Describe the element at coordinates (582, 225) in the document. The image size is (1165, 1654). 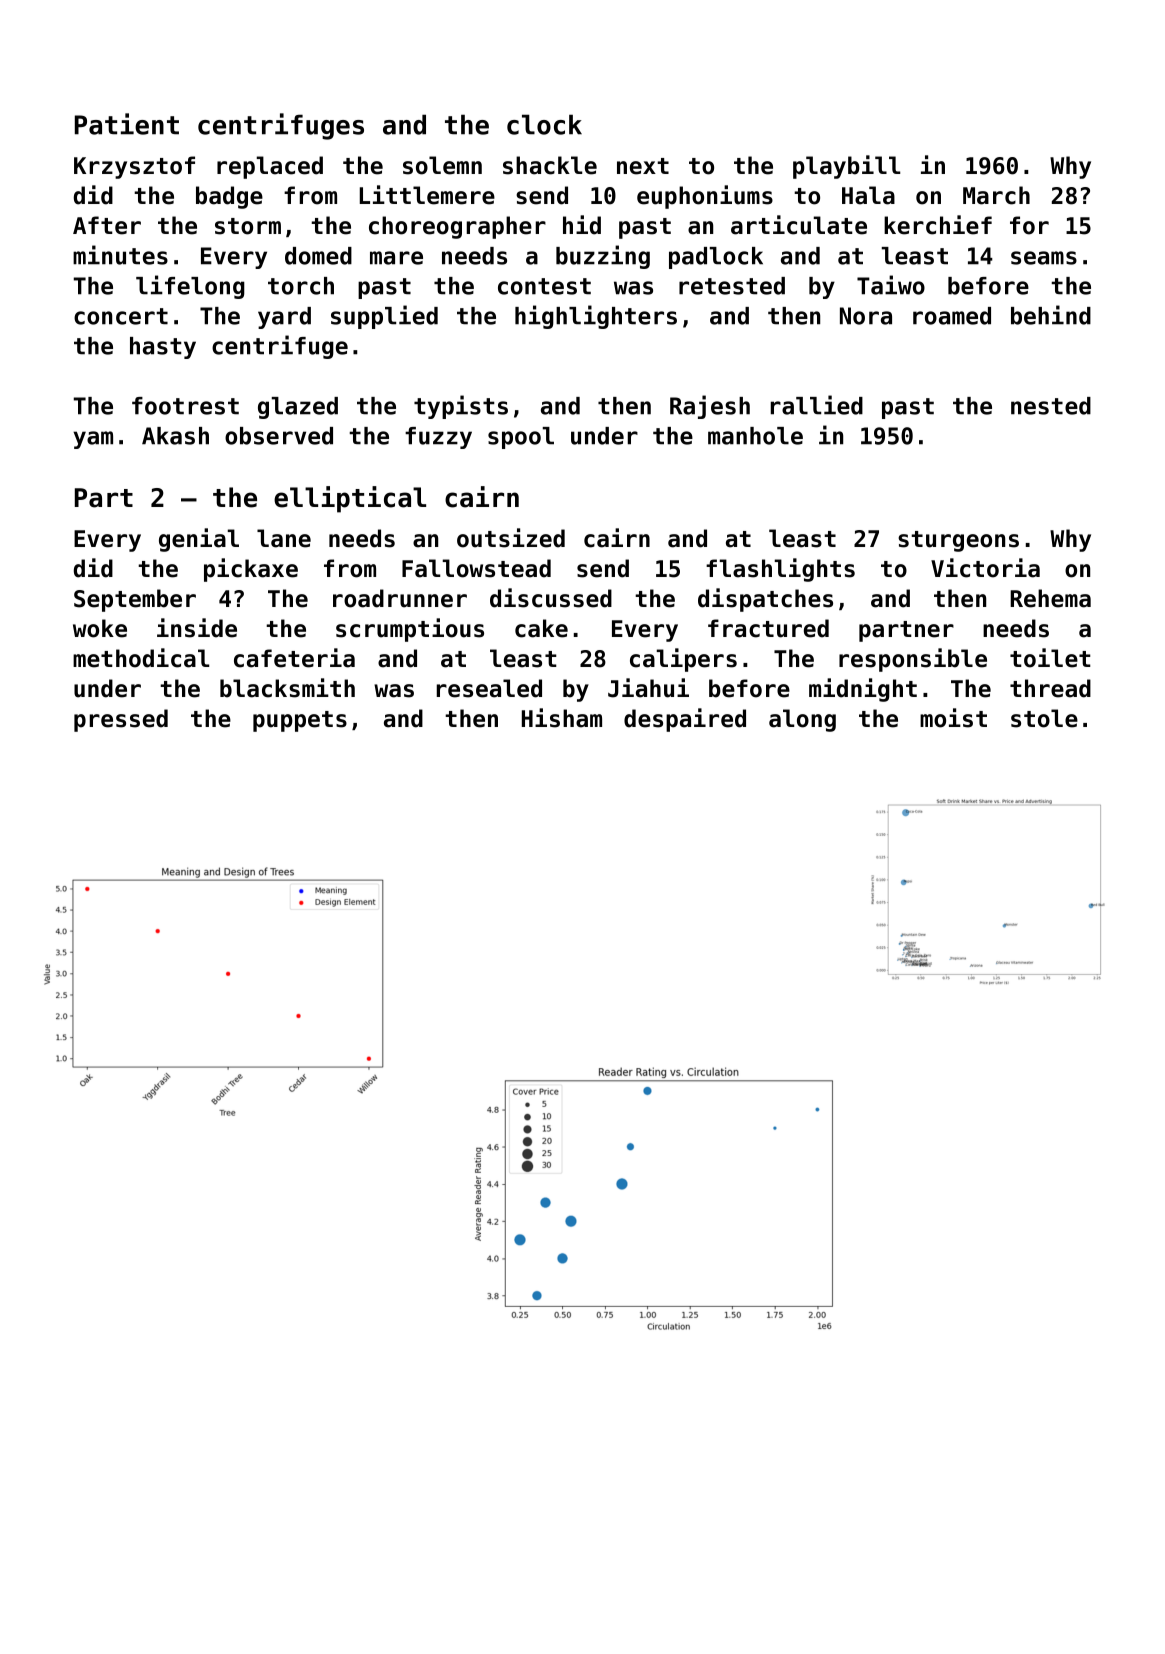
I see `hid` at that location.
